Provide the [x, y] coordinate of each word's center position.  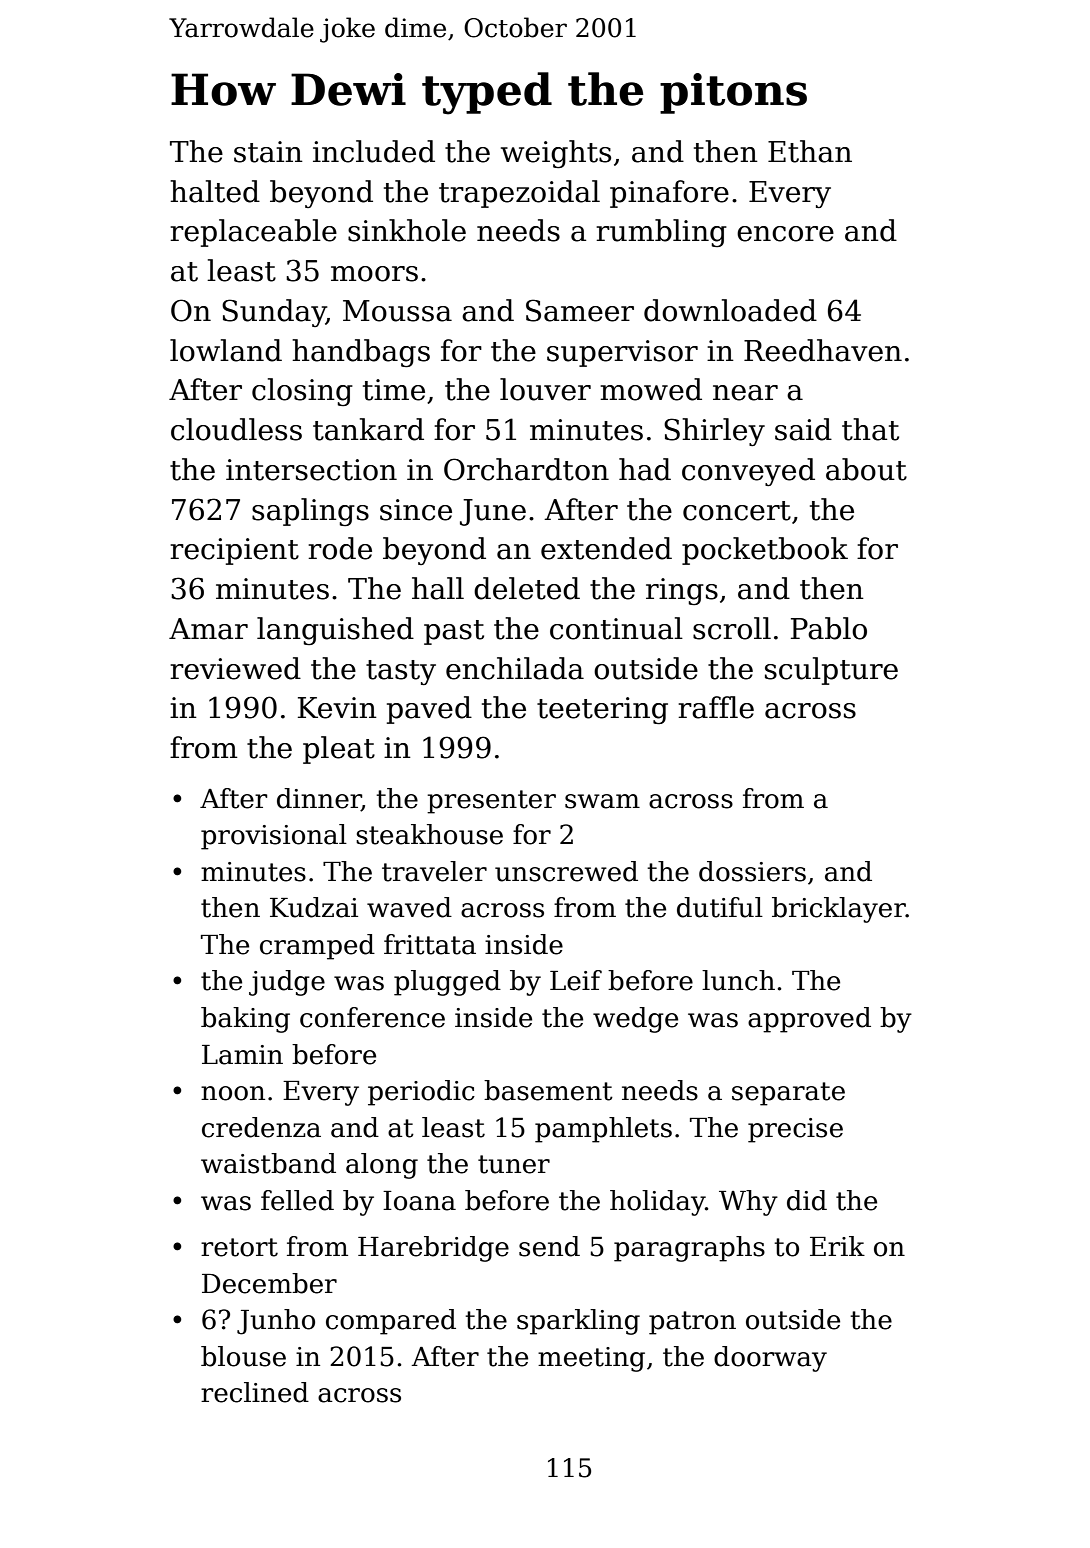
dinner [319, 798]
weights [556, 154]
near [745, 393]
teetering [602, 710]
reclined [255, 1392]
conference [372, 1017]
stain [268, 152]
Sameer [580, 310]
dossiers [752, 871]
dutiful [720, 907]
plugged [447, 983]
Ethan [810, 151]
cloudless [236, 429]
